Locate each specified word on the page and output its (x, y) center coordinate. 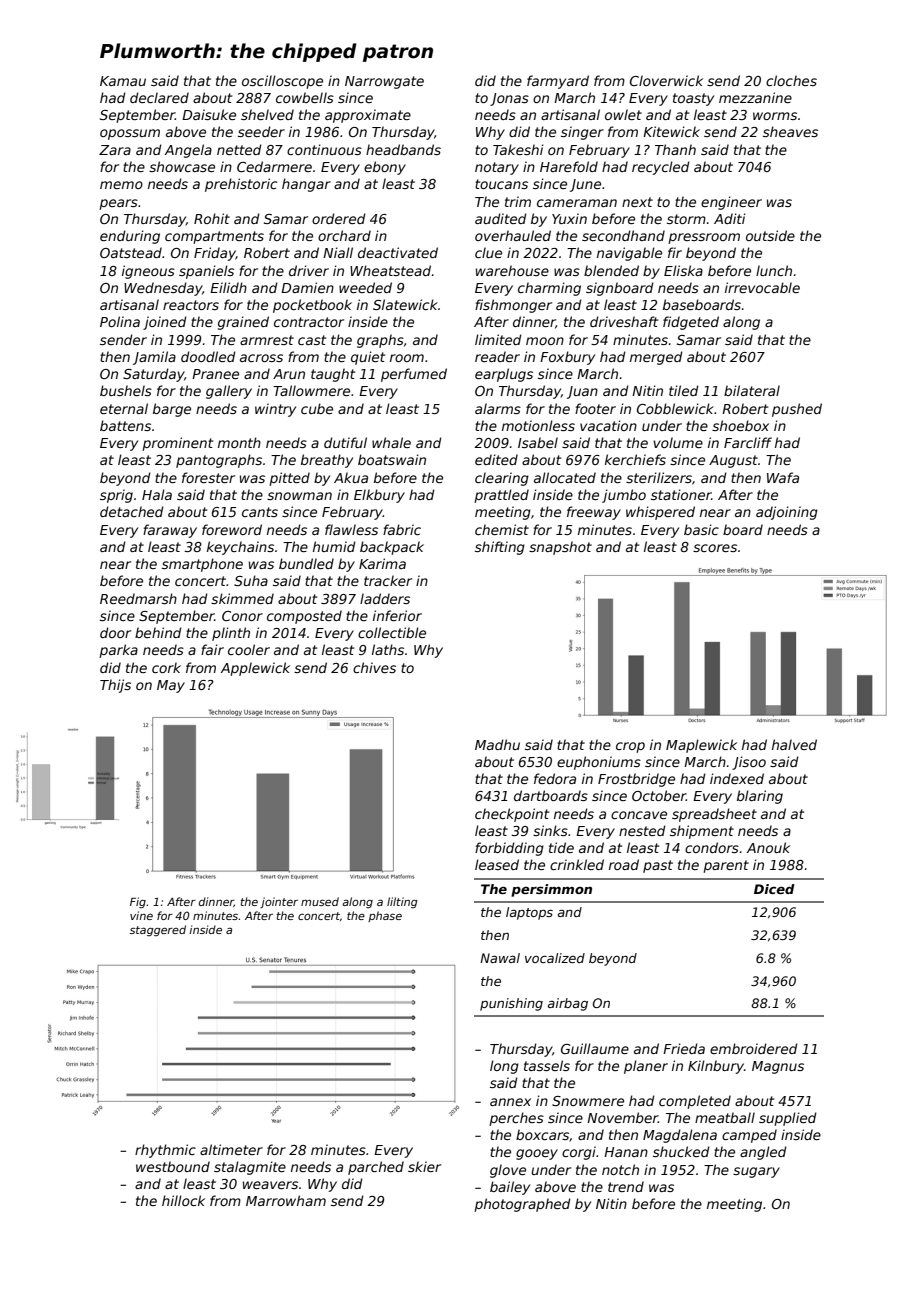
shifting (500, 548)
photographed (522, 1205)
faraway (170, 531)
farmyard (558, 82)
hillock (183, 1200)
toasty (693, 99)
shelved (267, 114)
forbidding (509, 849)
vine (141, 915)
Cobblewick (675, 408)
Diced (774, 889)
